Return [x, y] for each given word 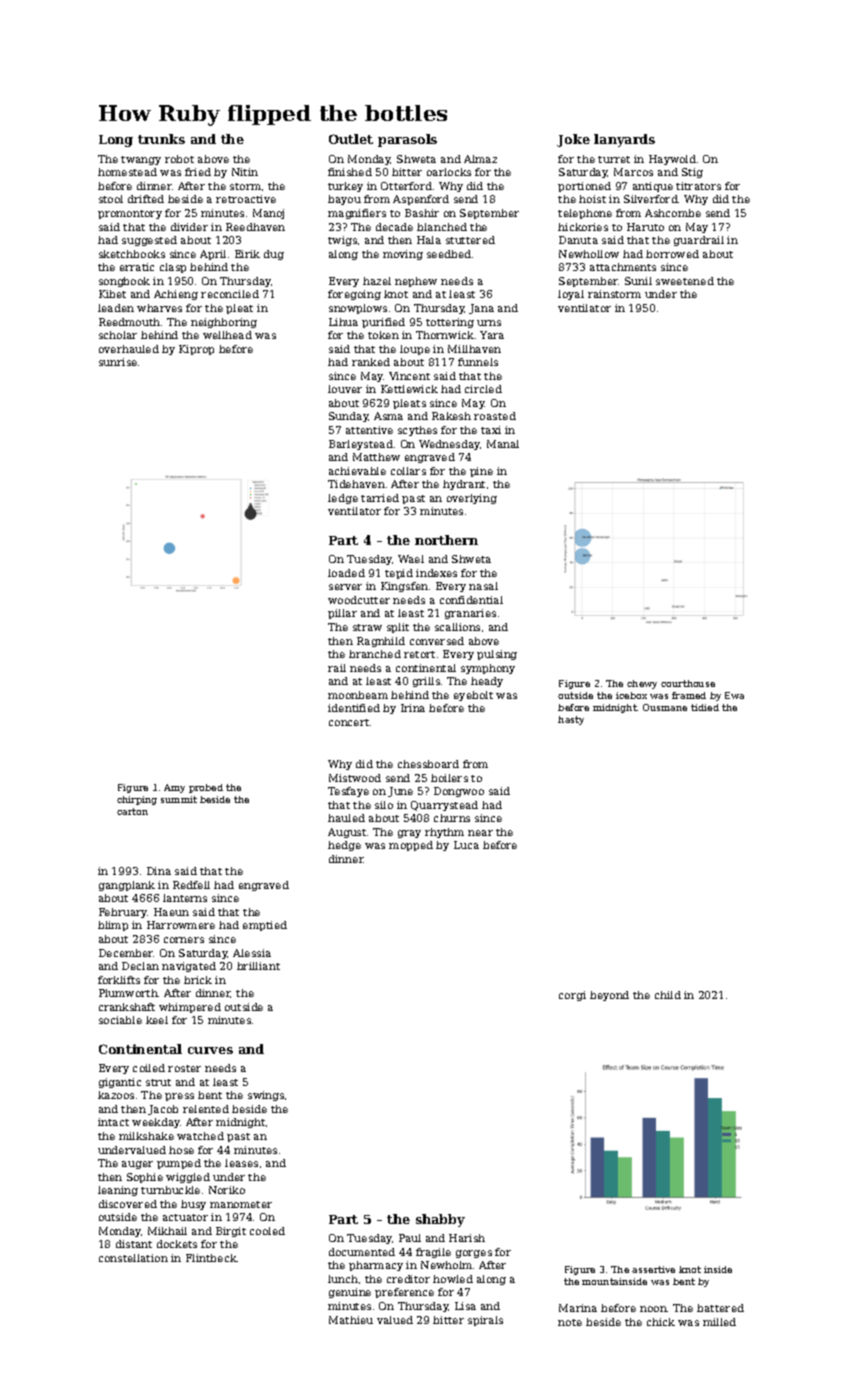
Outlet [351, 139]
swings [266, 1096]
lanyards [624, 140]
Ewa [734, 695]
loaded [346, 573]
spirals [485, 1321]
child [668, 995]
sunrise [118, 362]
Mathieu [351, 1320]
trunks [161, 139]
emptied [265, 926]
